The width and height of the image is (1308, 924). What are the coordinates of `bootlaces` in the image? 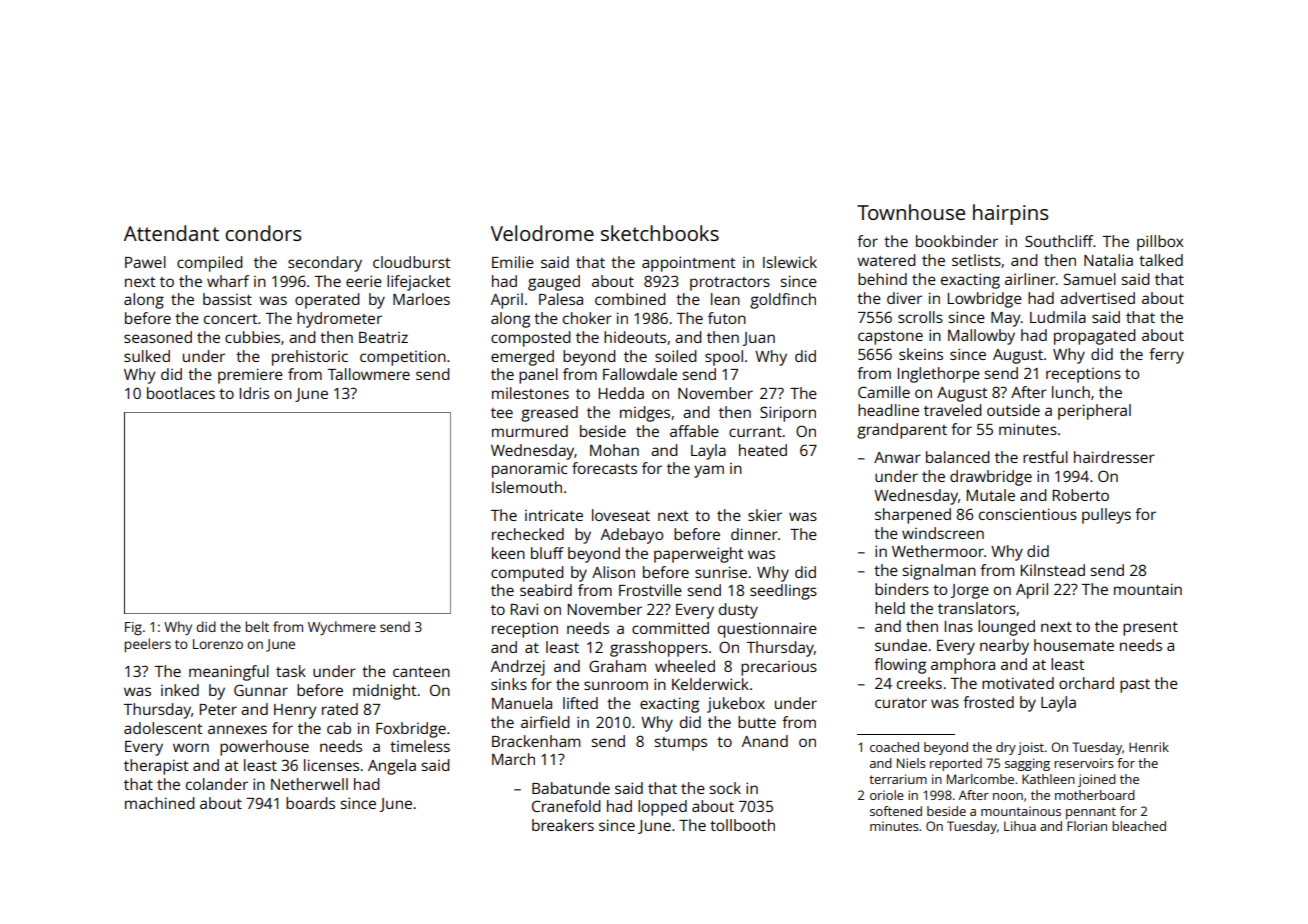 It's located at (181, 393).
